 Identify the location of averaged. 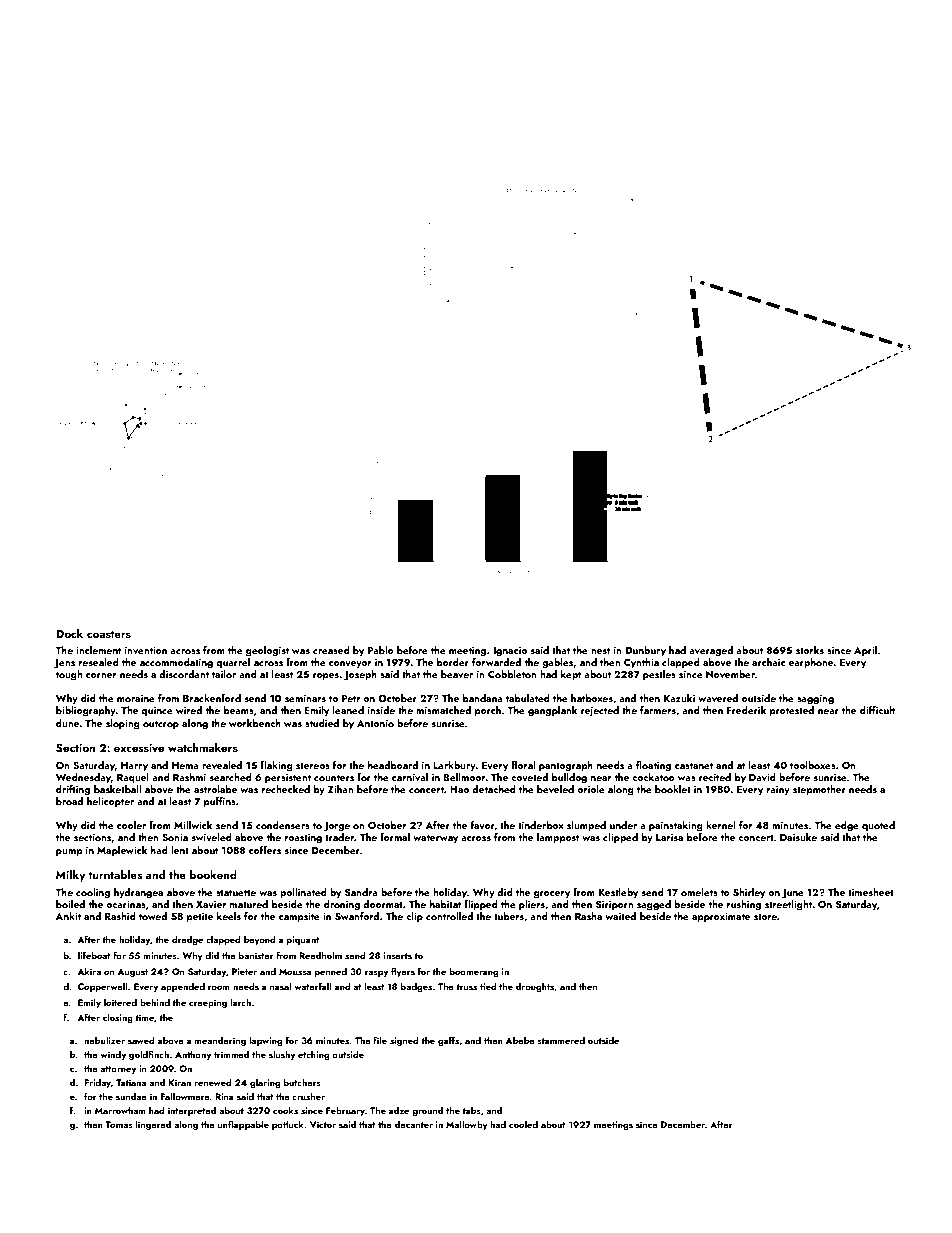
(711, 651).
